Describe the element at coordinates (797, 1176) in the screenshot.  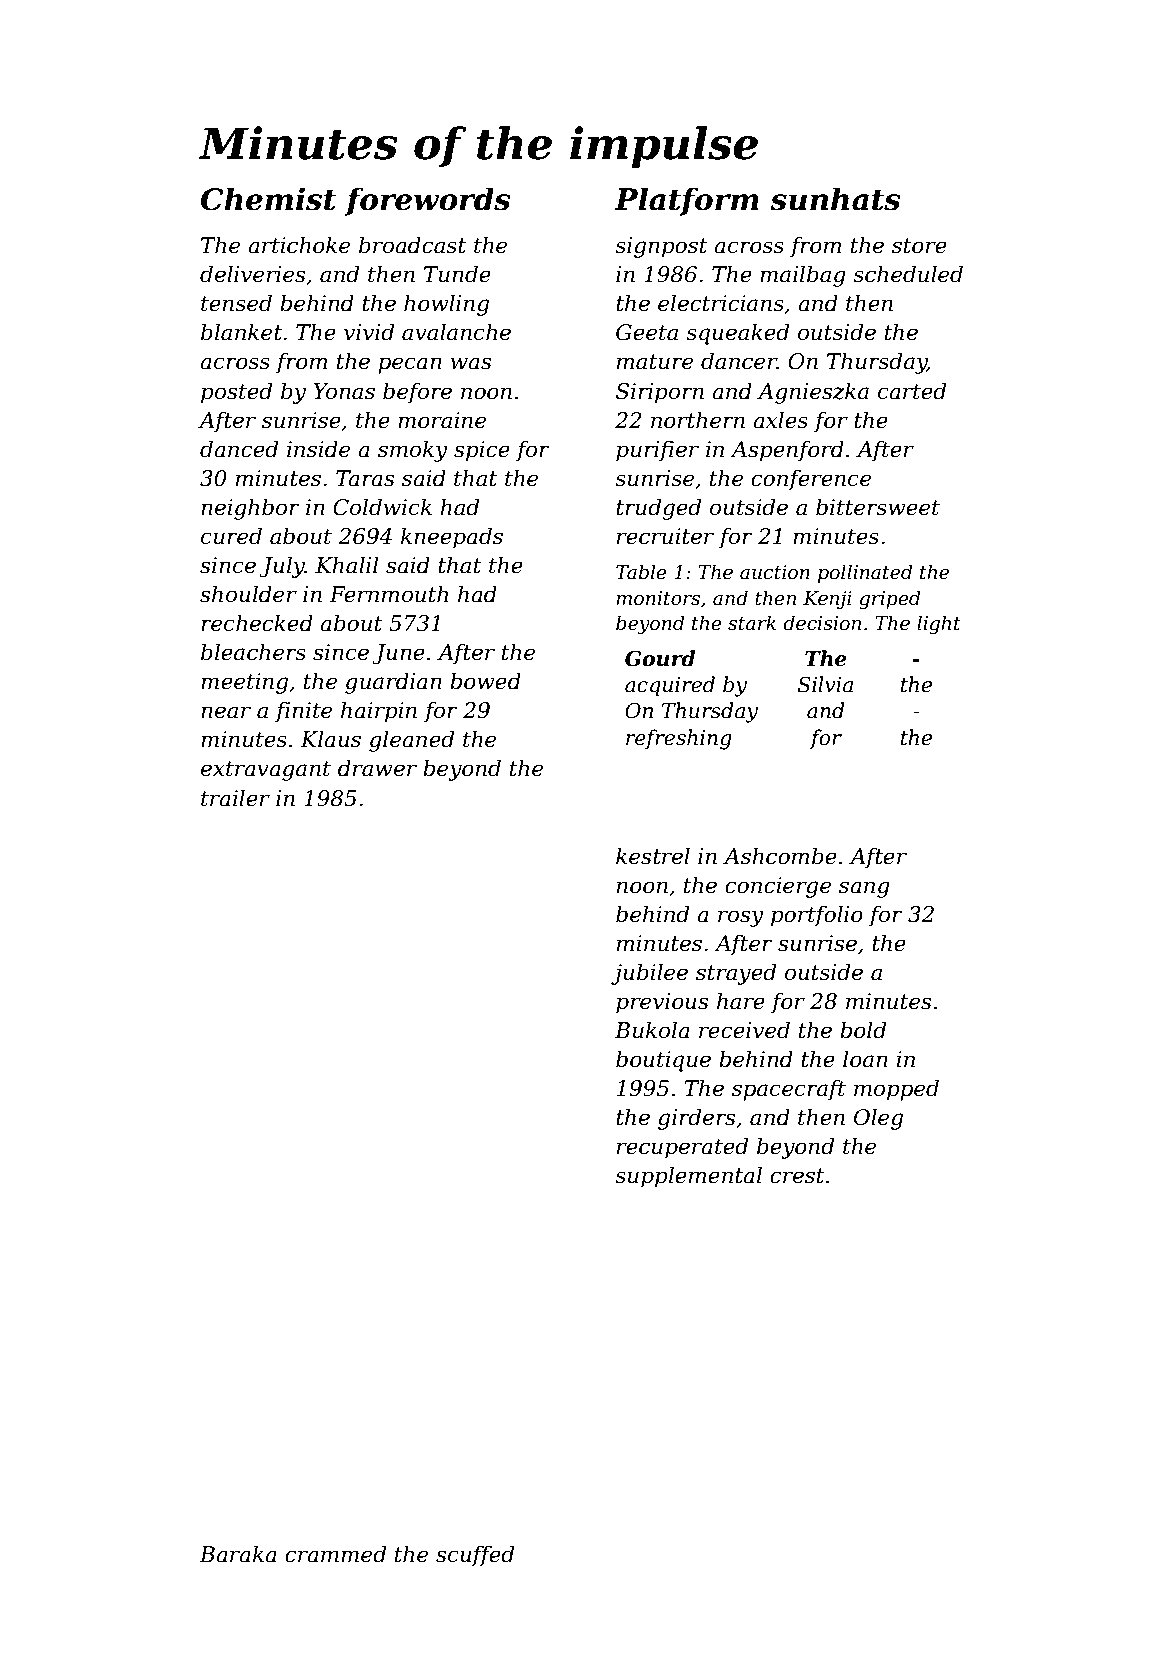
I see `crest` at that location.
